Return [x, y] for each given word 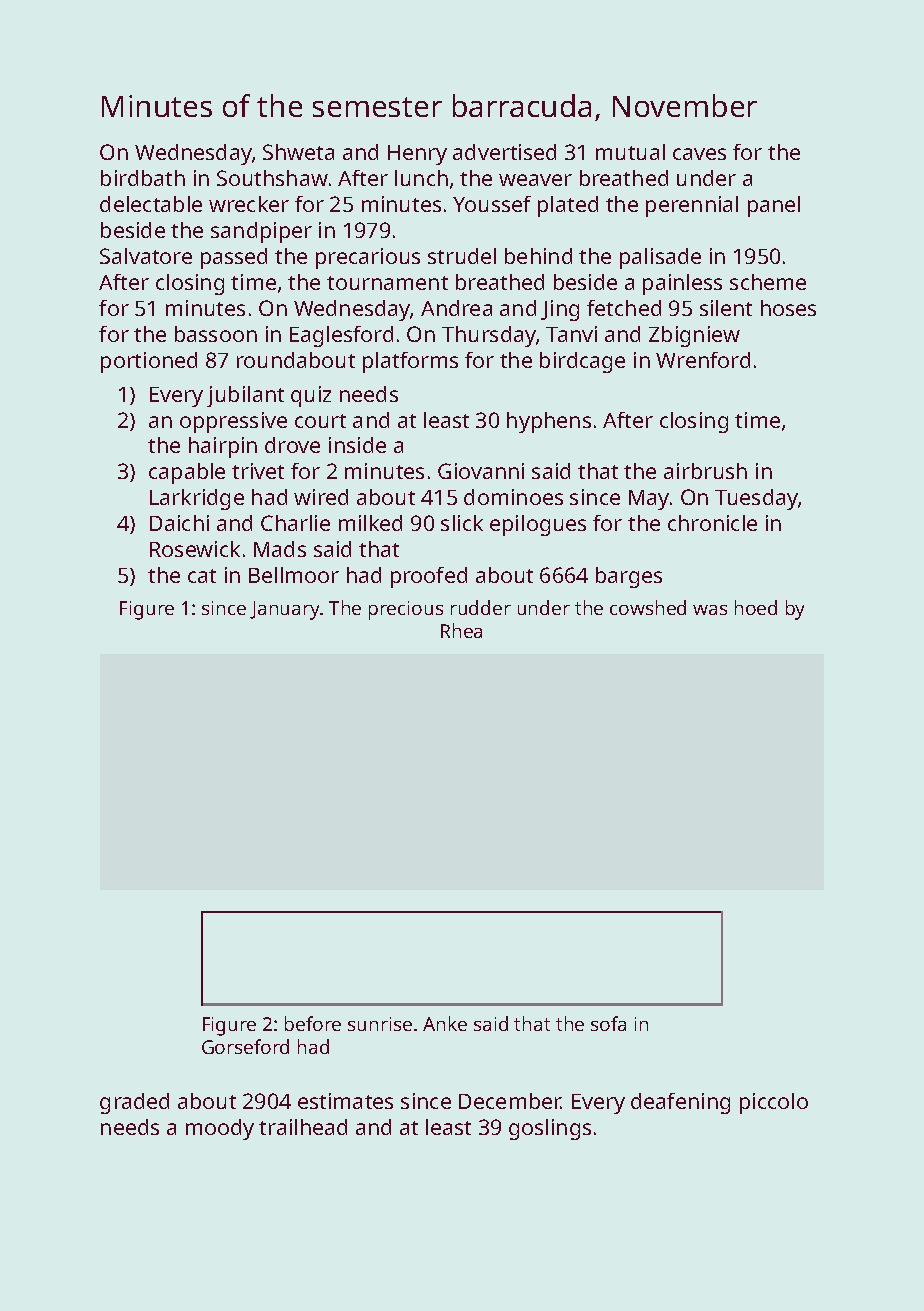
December [510, 1101]
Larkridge [197, 499]
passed [234, 258]
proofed [429, 577]
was [710, 610]
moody [220, 1129]
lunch [421, 178]
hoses [788, 308]
